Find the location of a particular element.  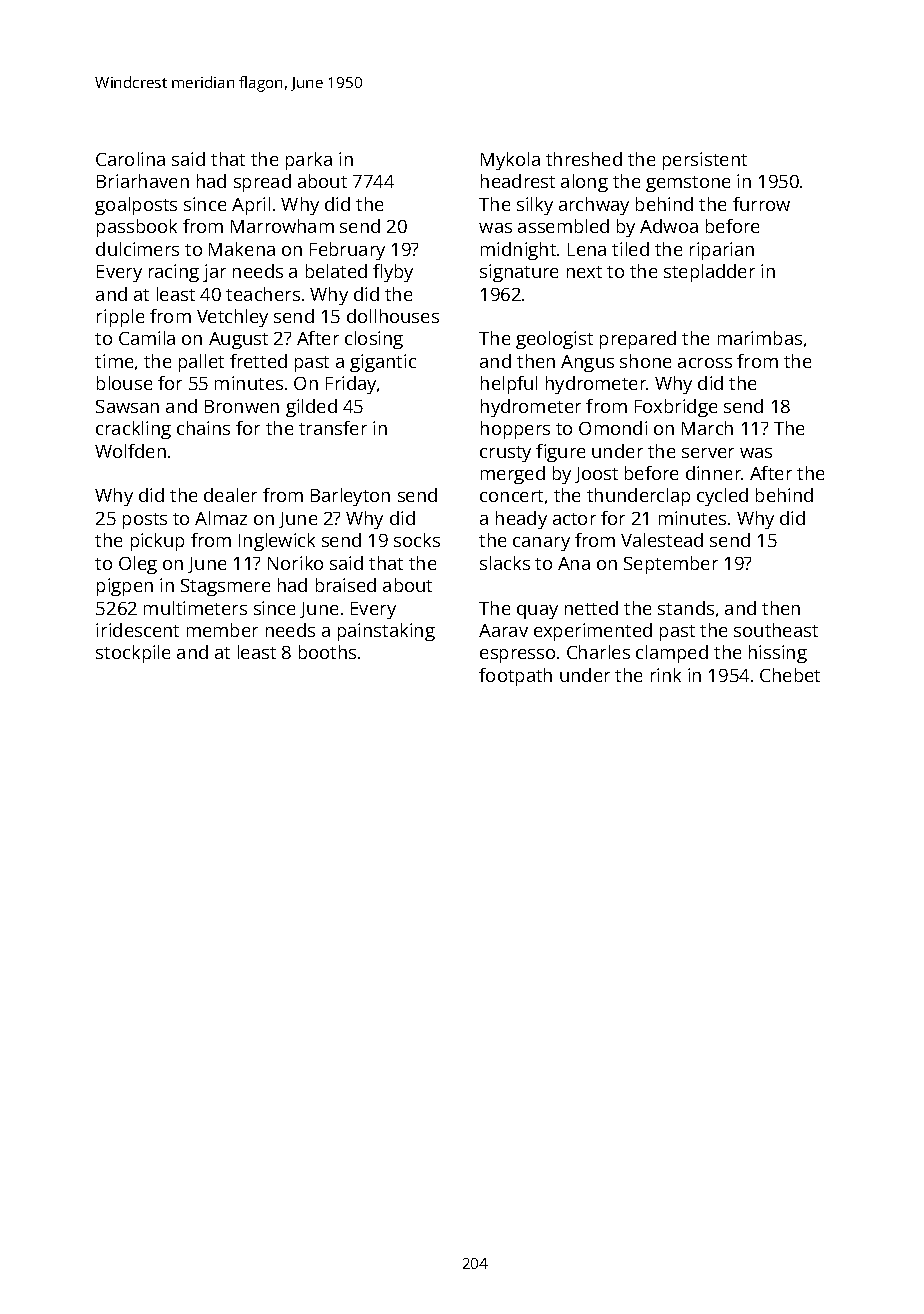

helpful is located at coordinates (509, 385).
